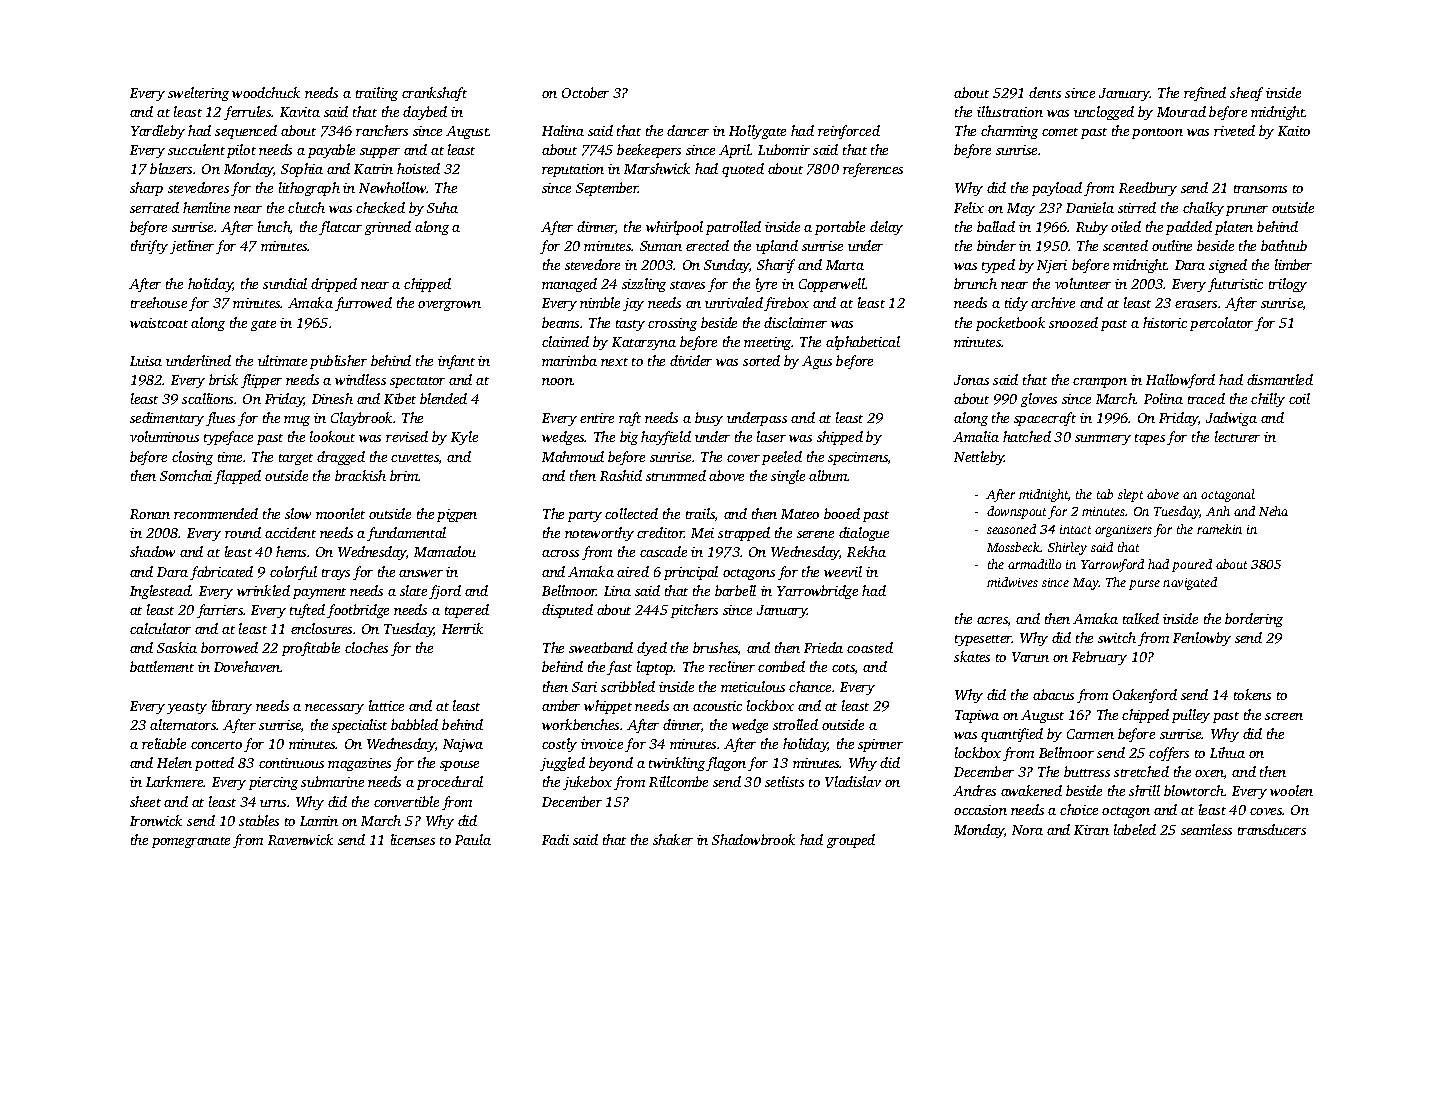 Image resolution: width=1448 pixels, height=1119 pixels. Describe the element at coordinates (1012, 735) in the screenshot. I see `quantified` at that location.
